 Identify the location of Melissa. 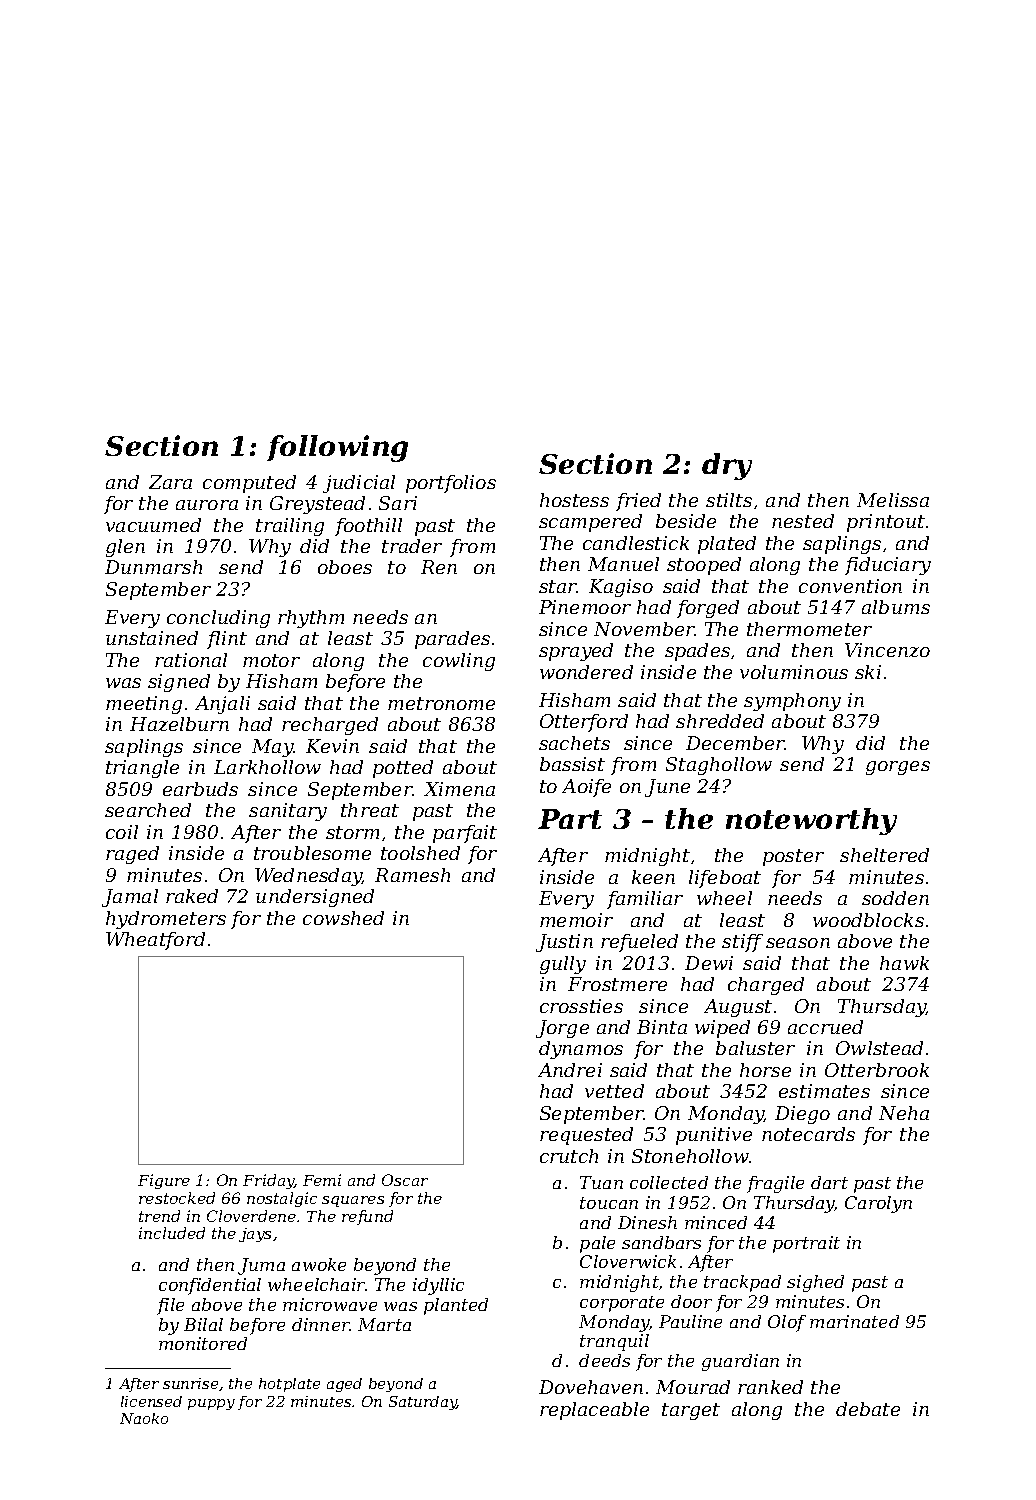
(893, 500).
